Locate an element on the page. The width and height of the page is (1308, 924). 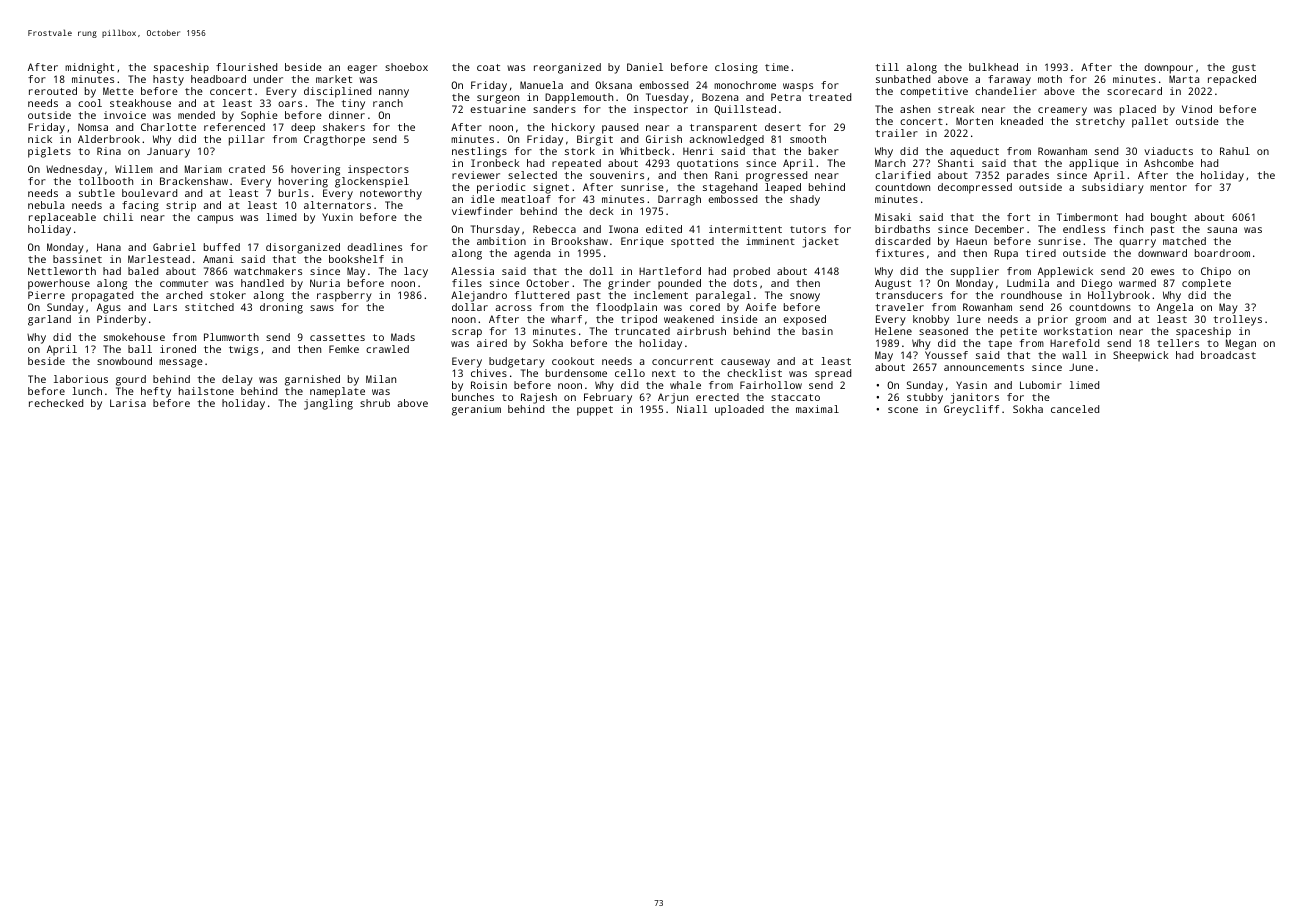
bulkhead is located at coordinates (993, 67).
